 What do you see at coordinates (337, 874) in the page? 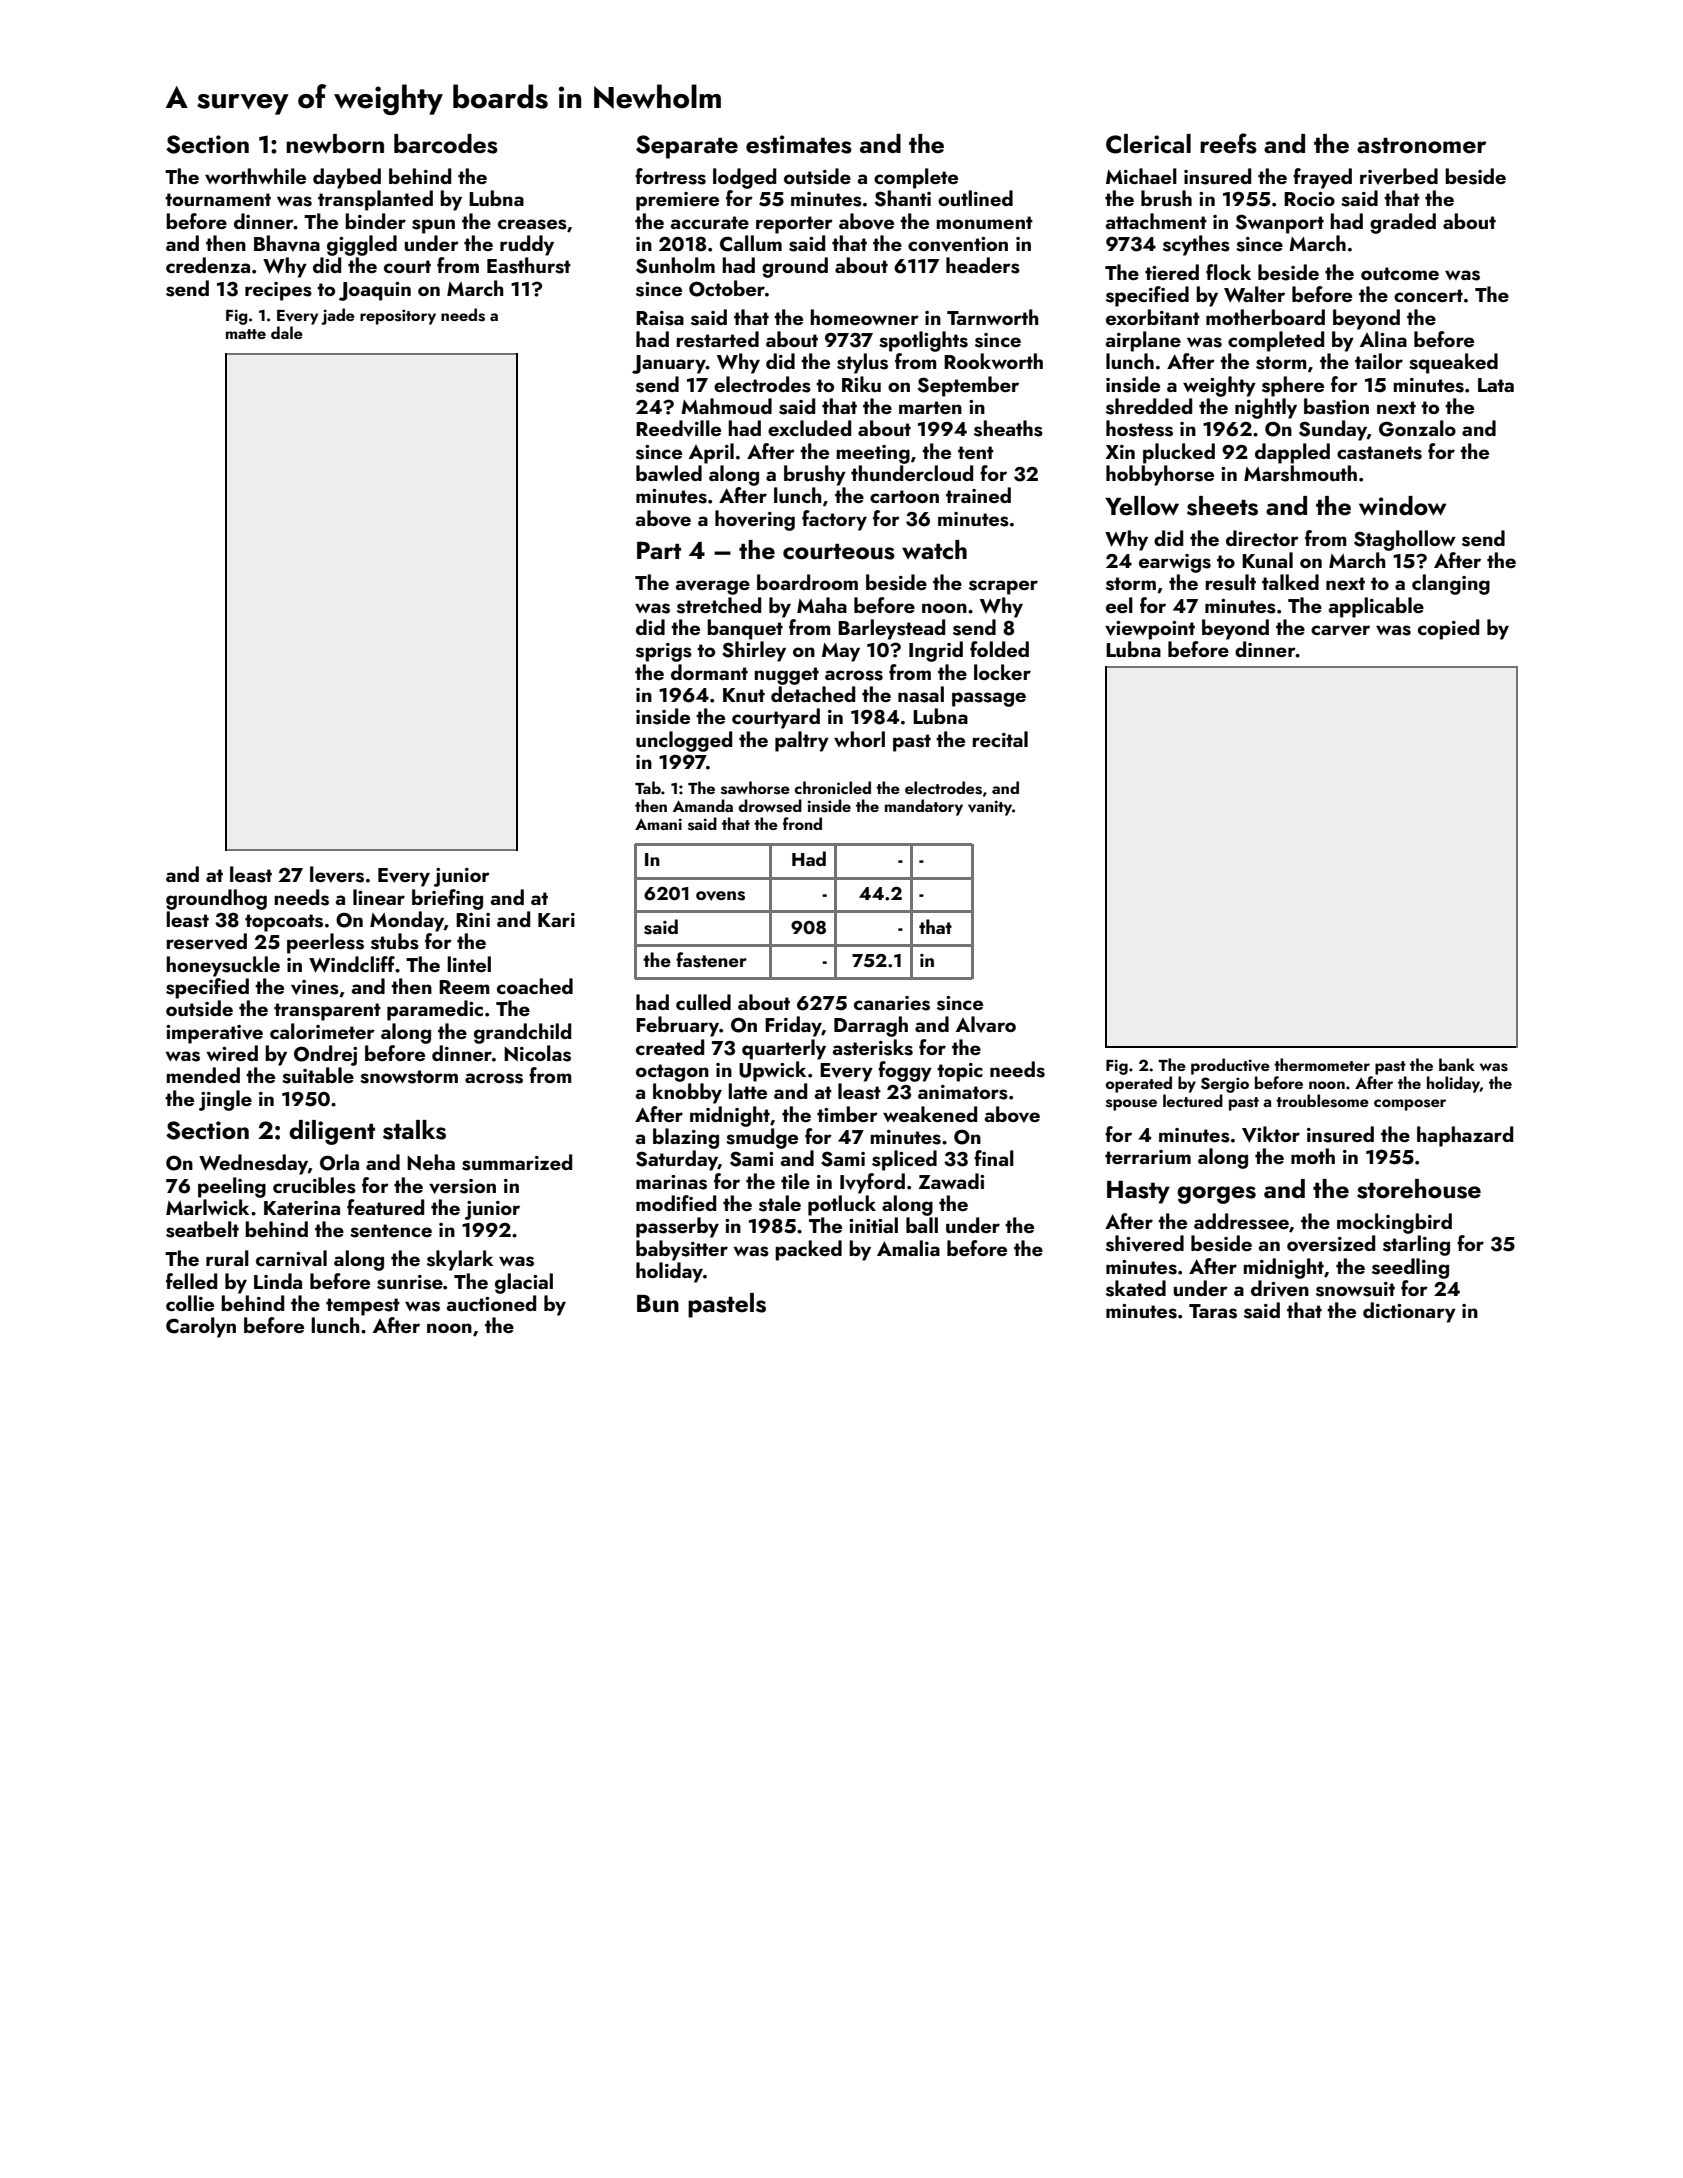
I see `levers` at bounding box center [337, 874].
